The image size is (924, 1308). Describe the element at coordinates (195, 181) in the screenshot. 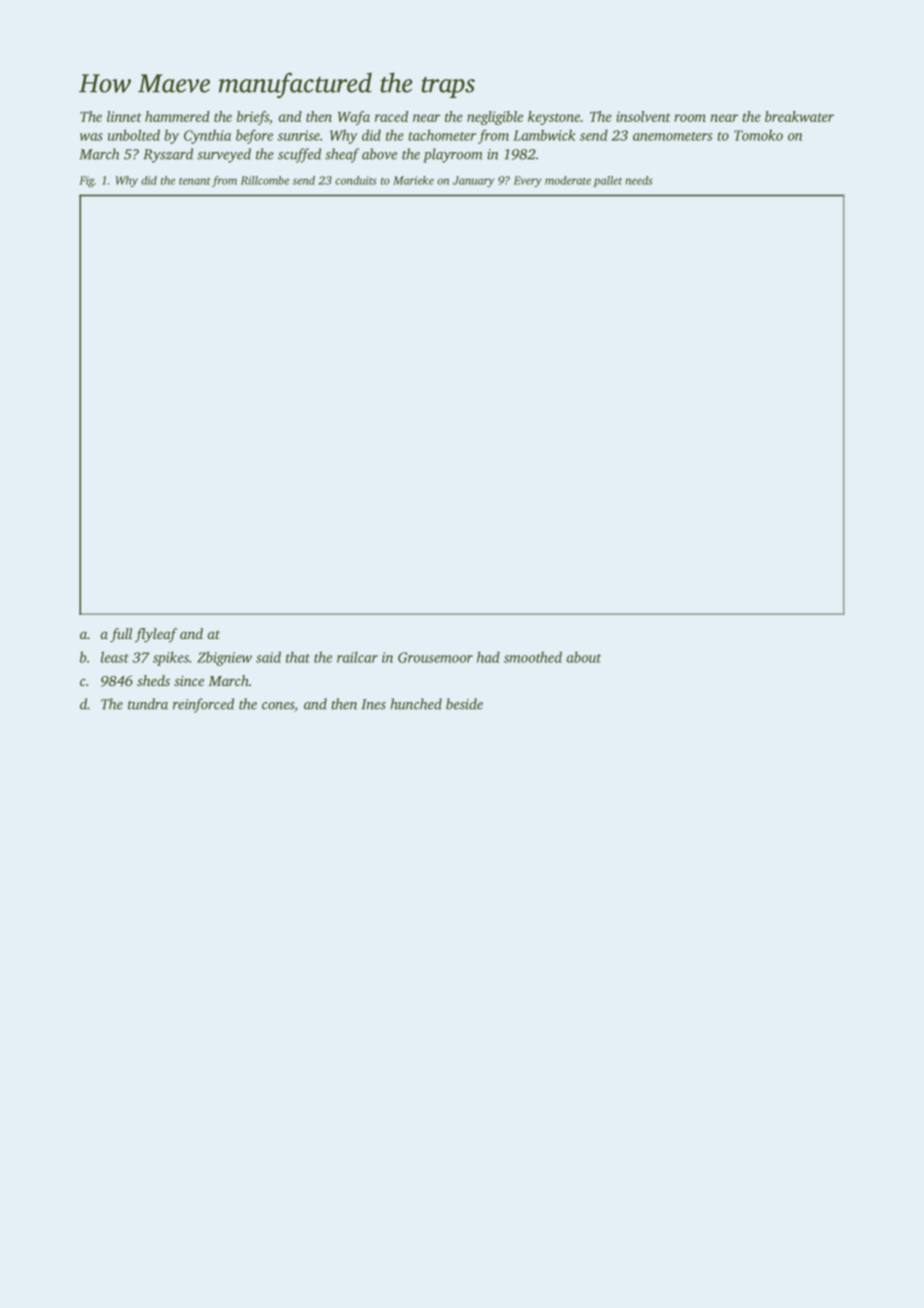

I see `tenant` at that location.
